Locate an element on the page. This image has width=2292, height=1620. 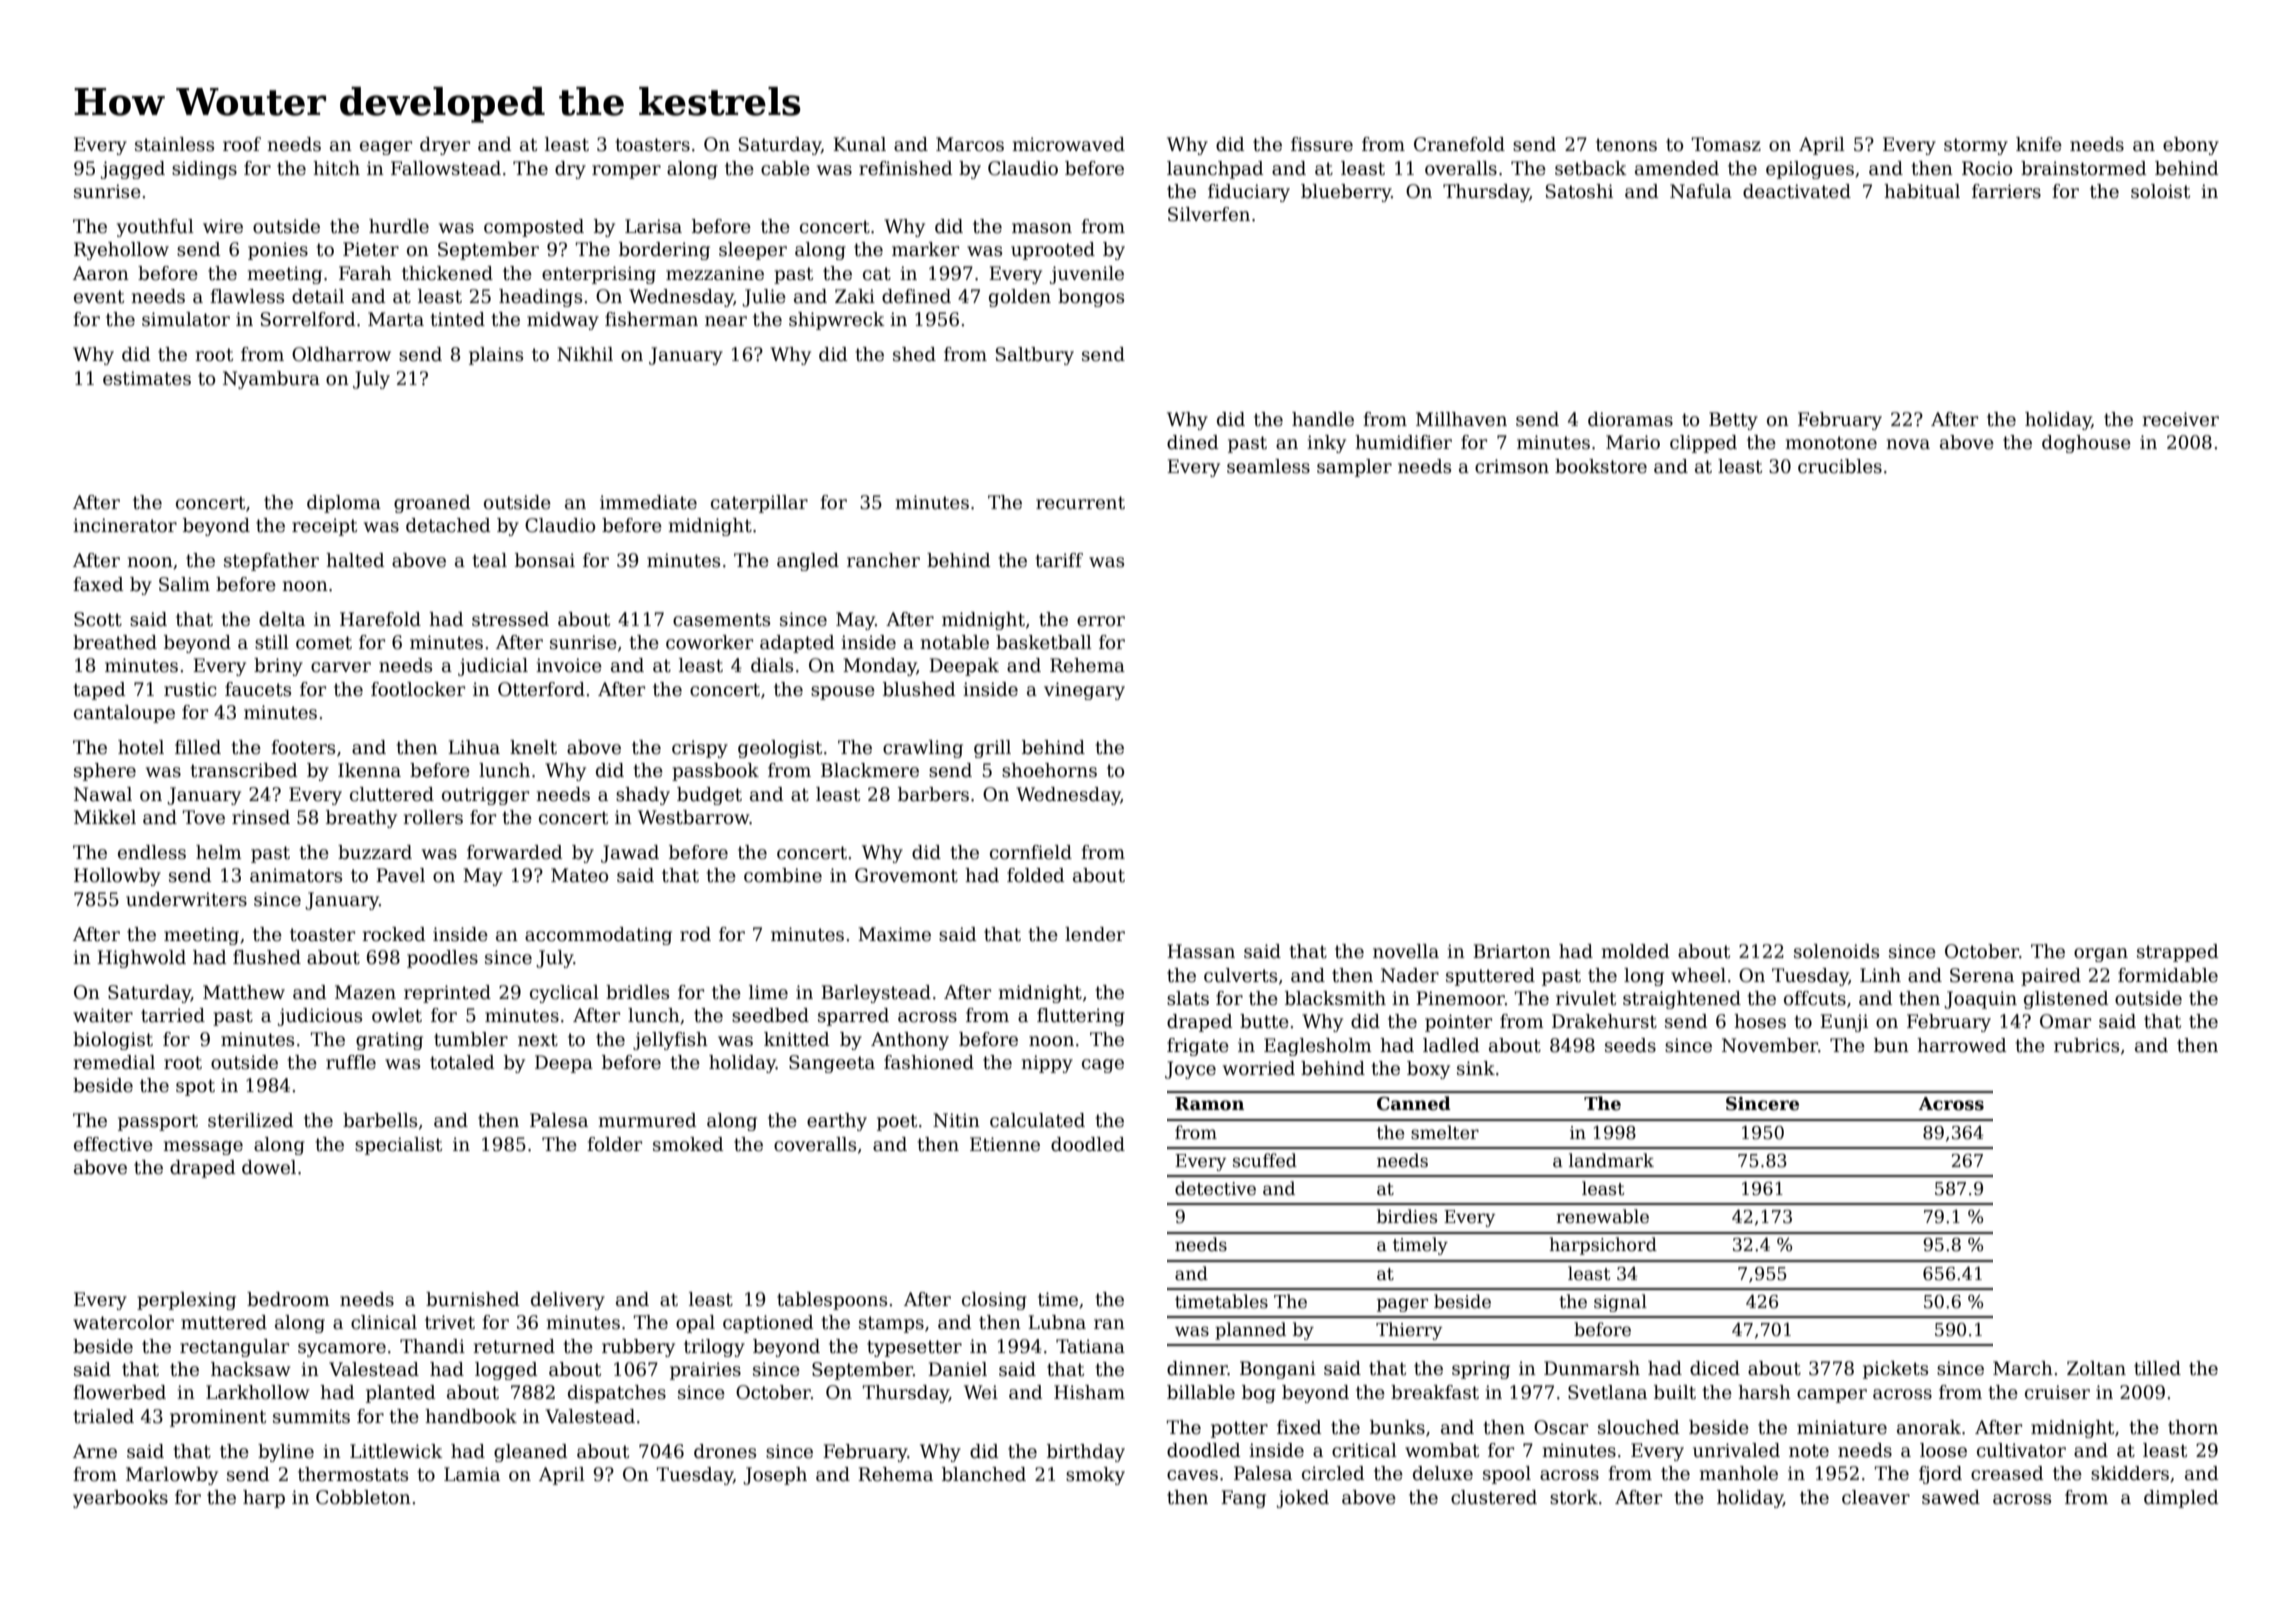
crucibles is located at coordinates (1840, 466).
